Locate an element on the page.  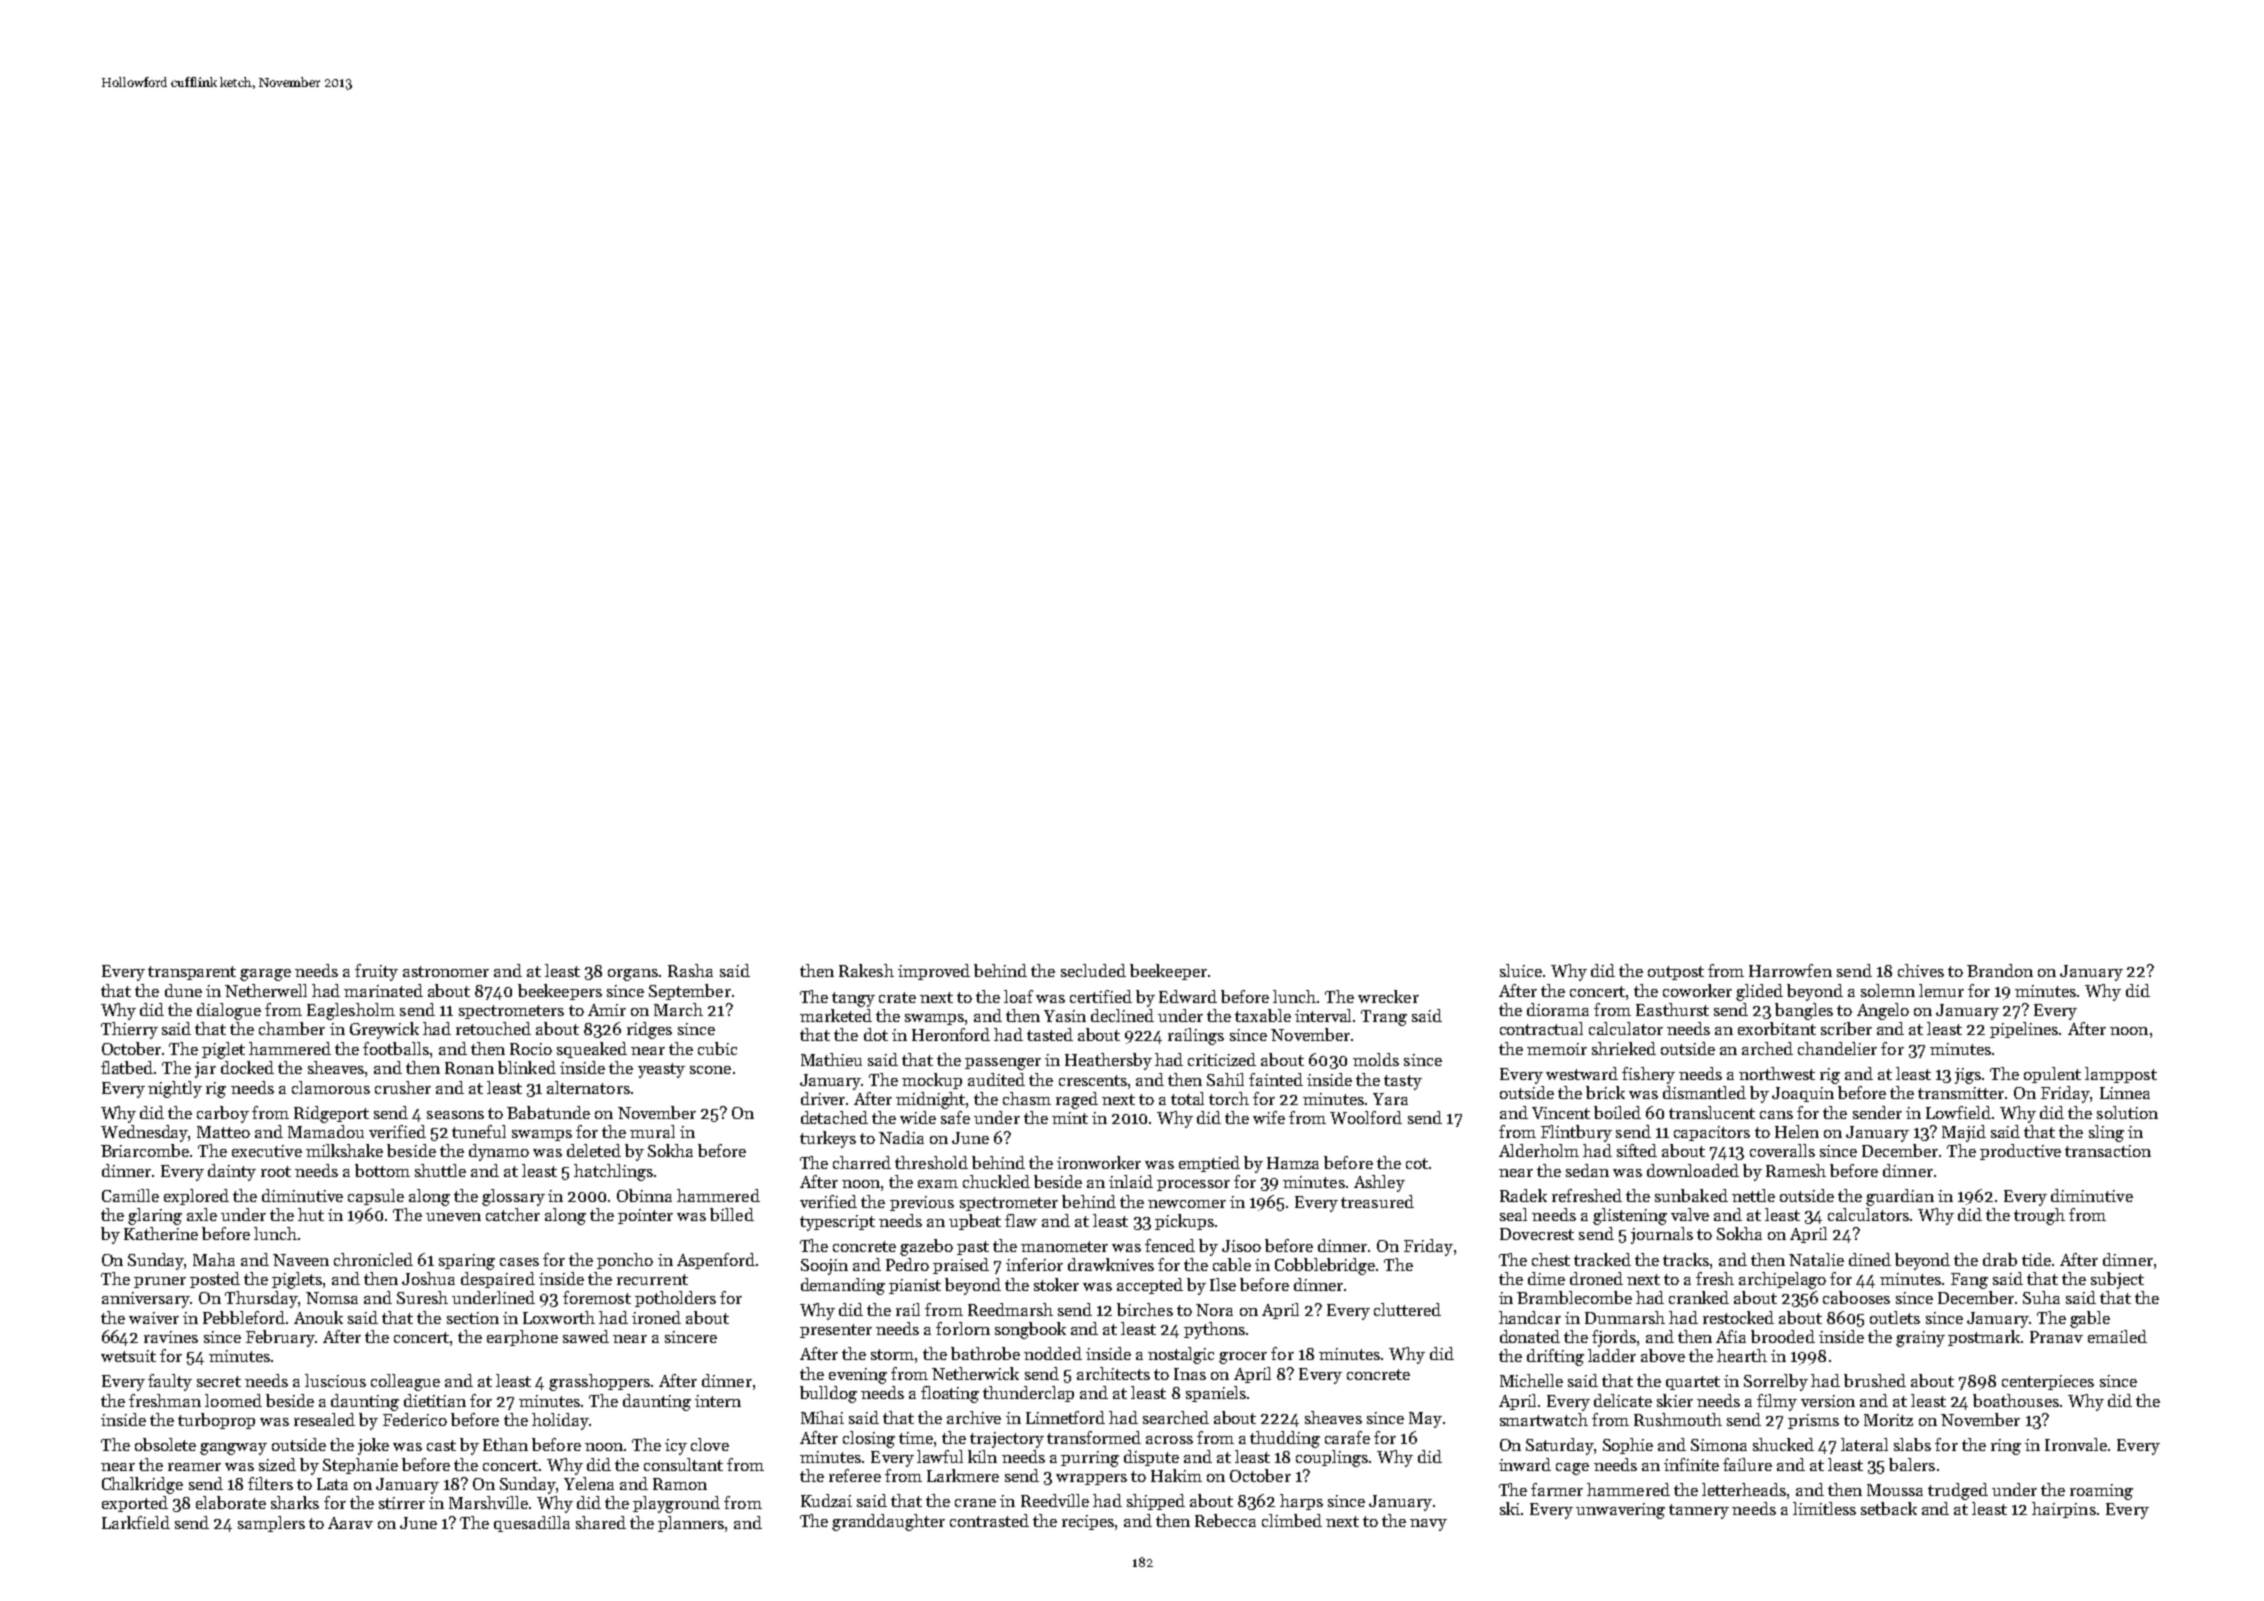
ravines is located at coordinates (171, 1337).
